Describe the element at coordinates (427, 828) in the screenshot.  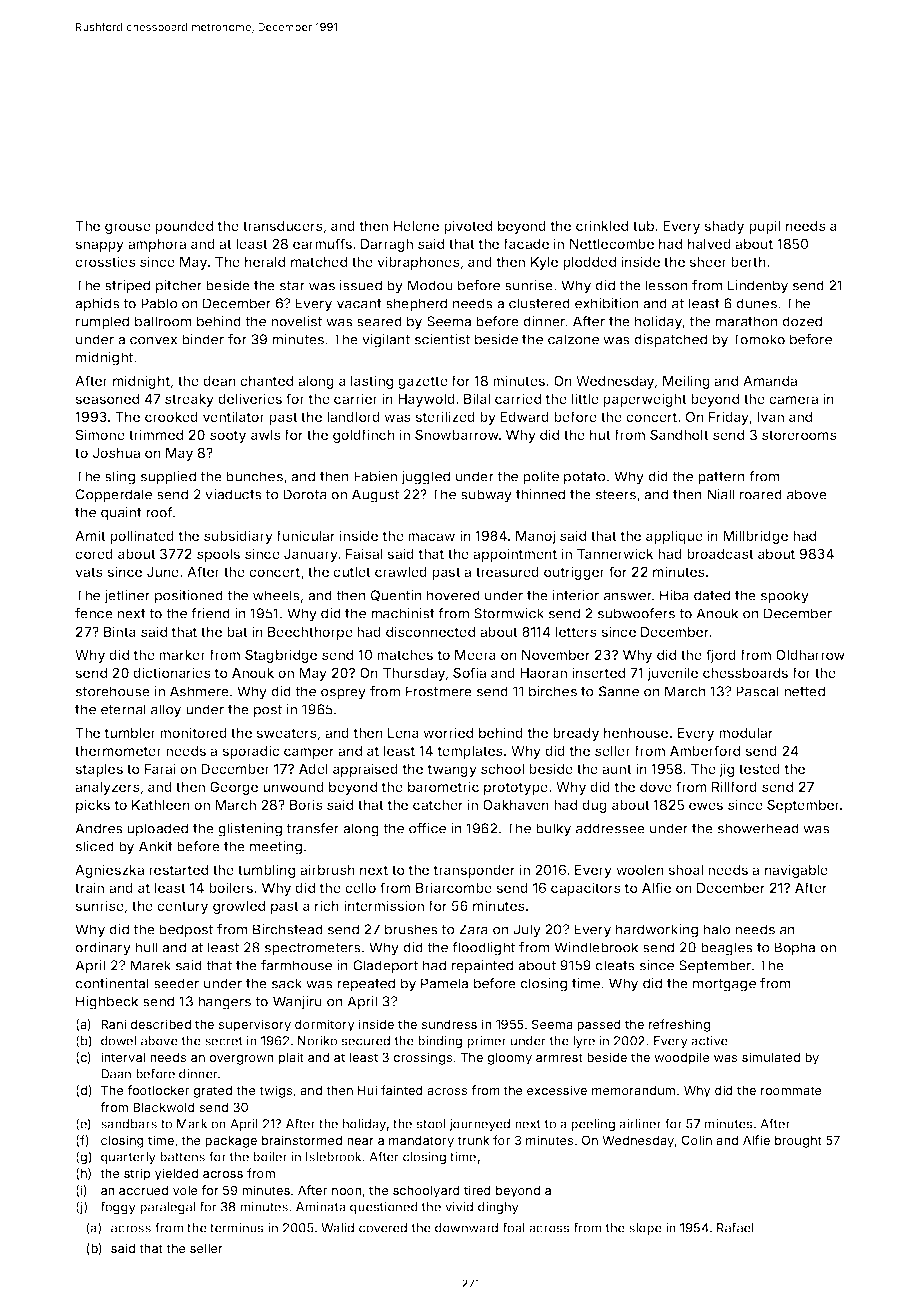
I see `office` at that location.
